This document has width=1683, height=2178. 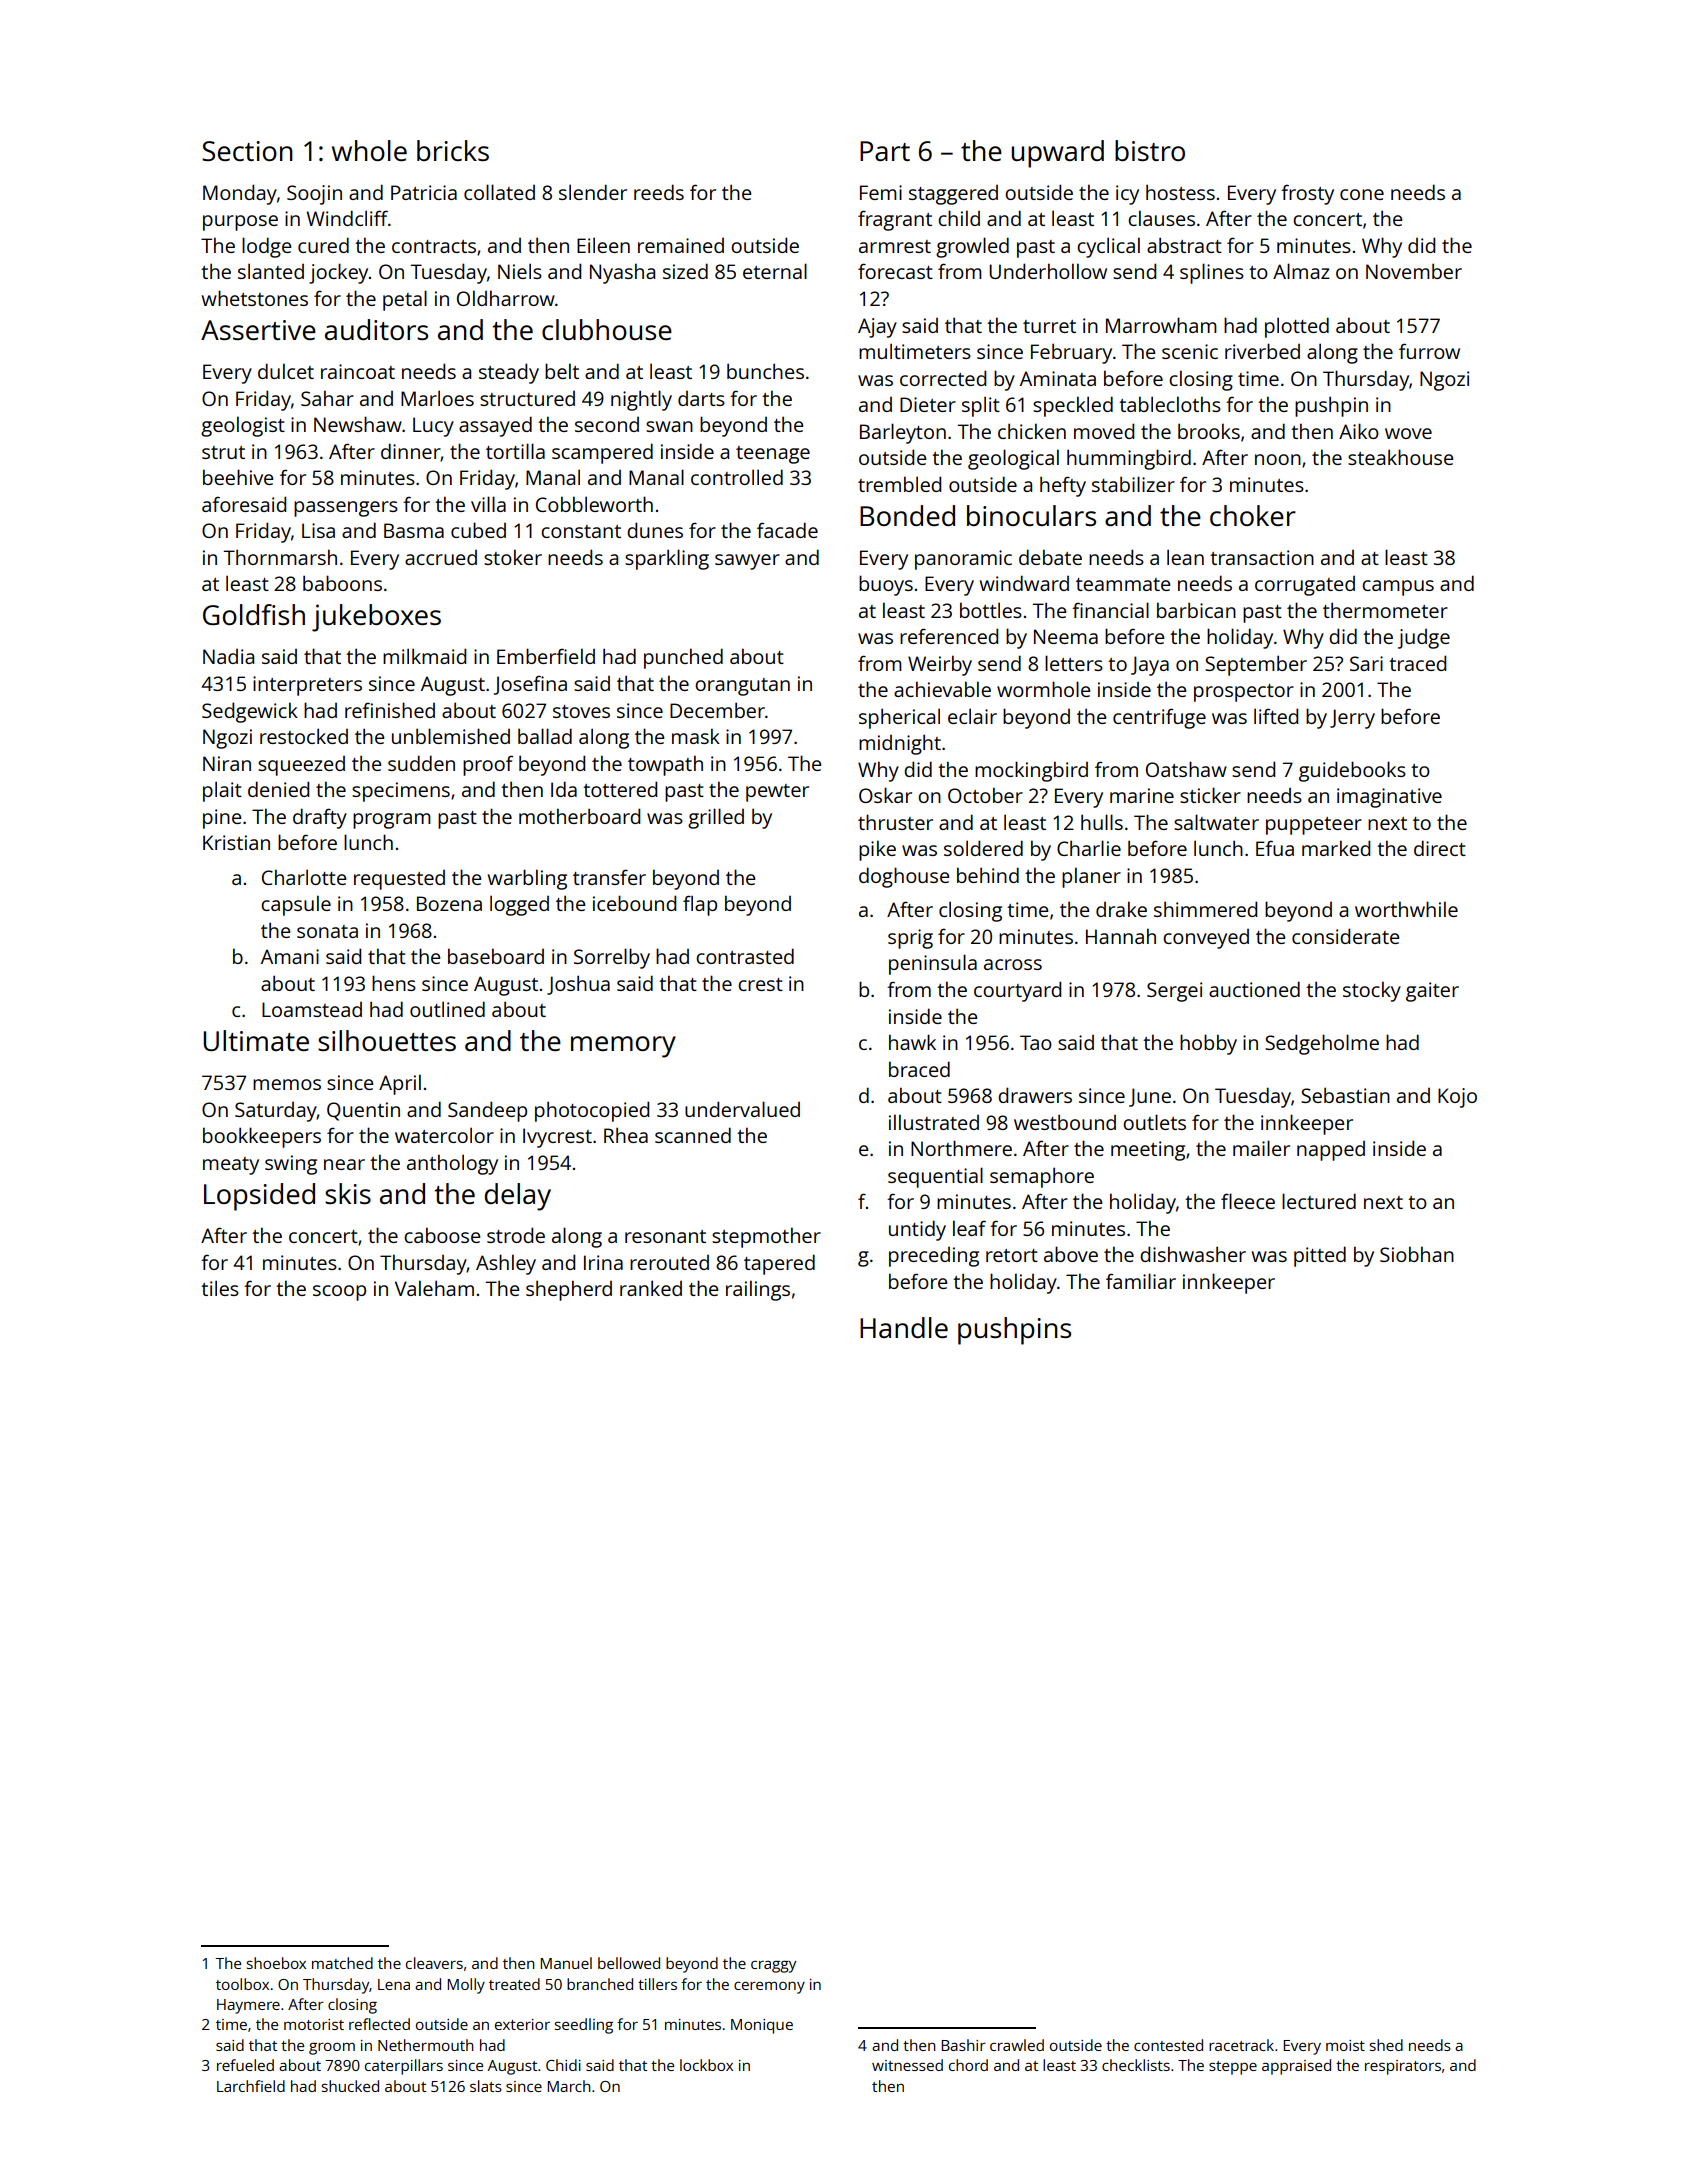 I want to click on slats, so click(x=486, y=2086).
